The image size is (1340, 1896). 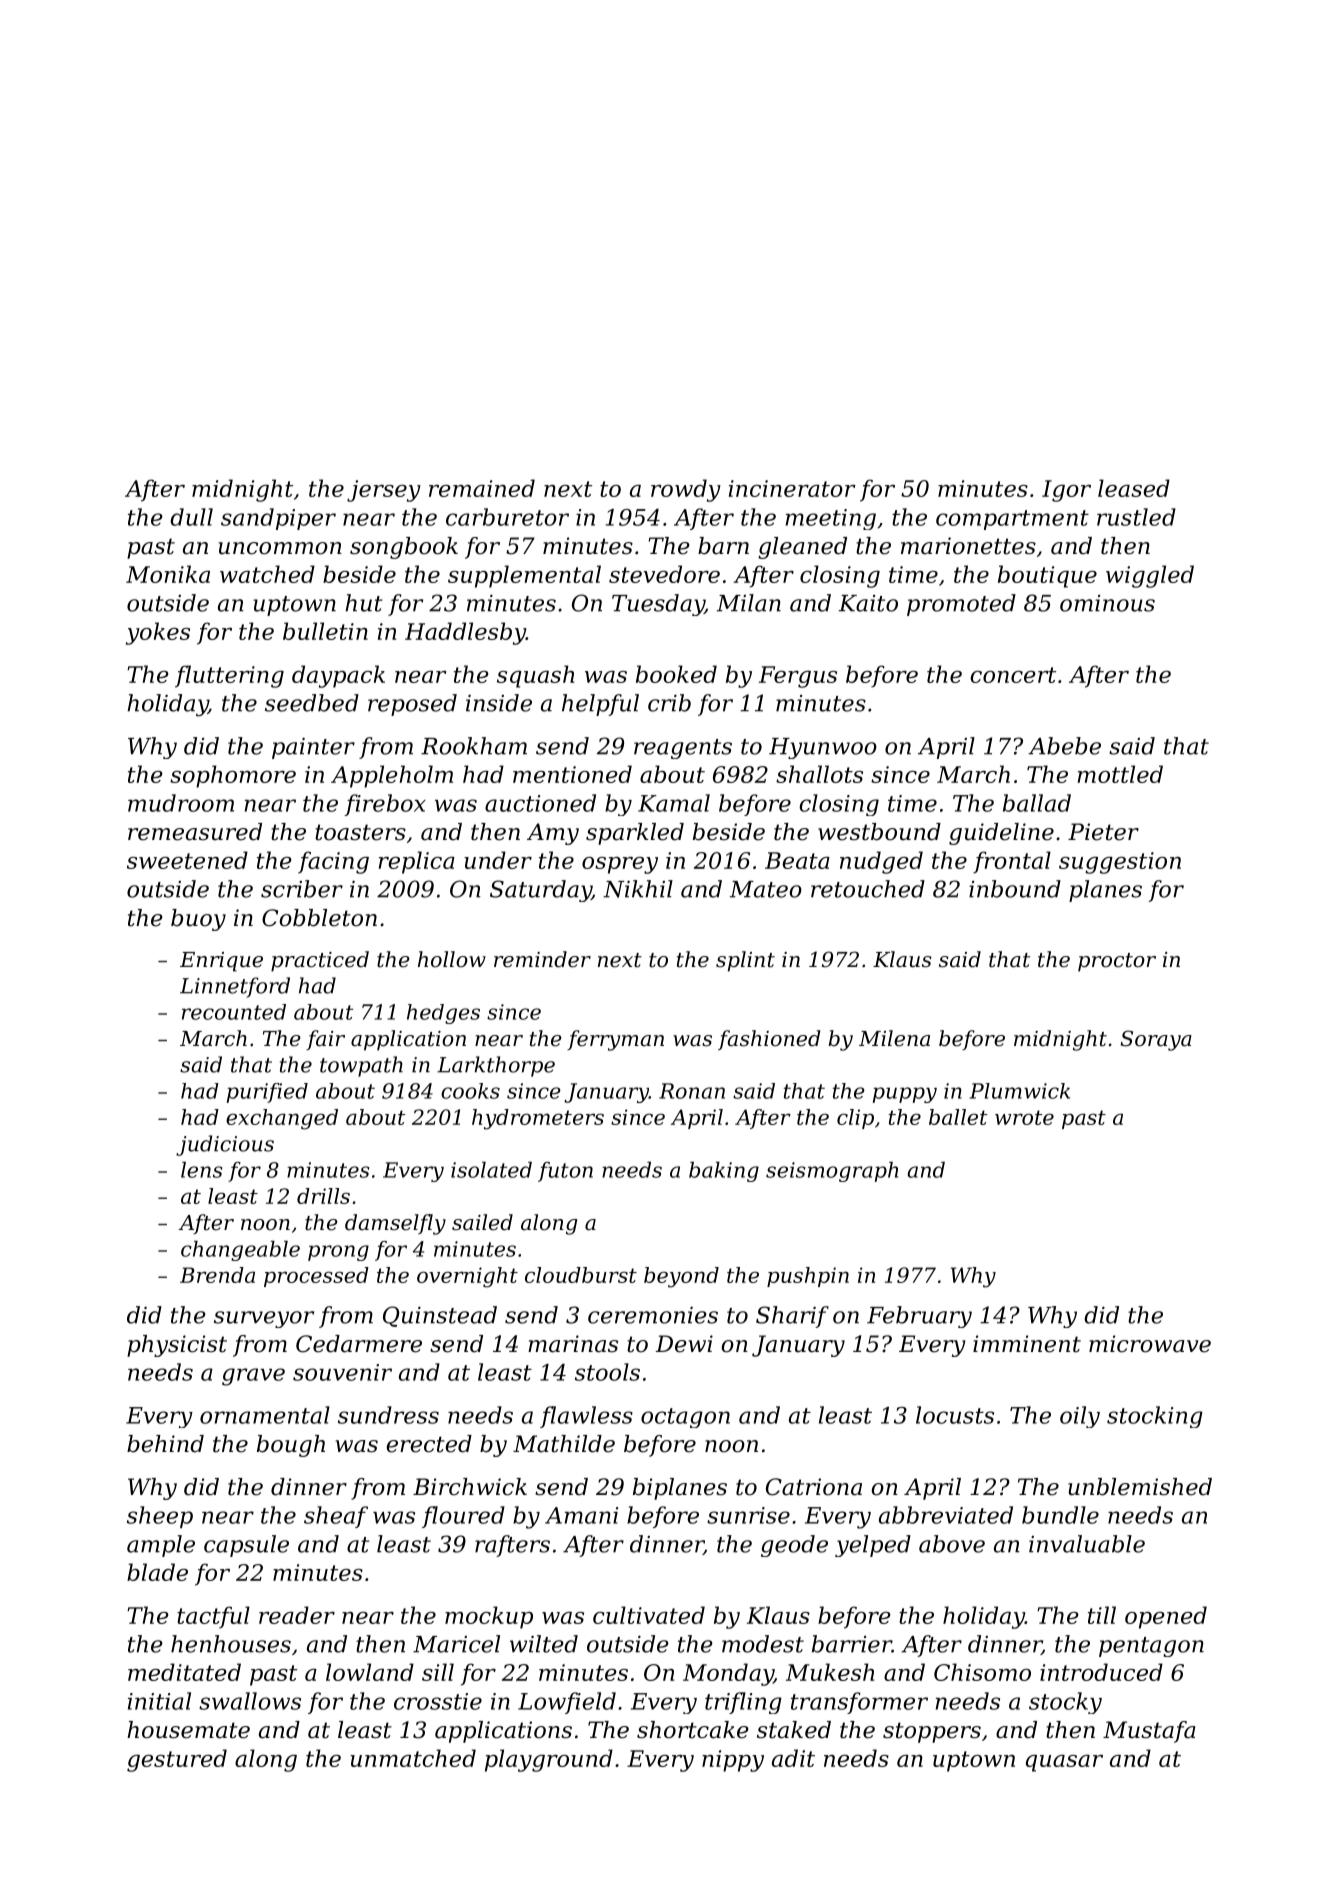 What do you see at coordinates (1150, 576) in the screenshot?
I see `wiggled` at bounding box center [1150, 576].
